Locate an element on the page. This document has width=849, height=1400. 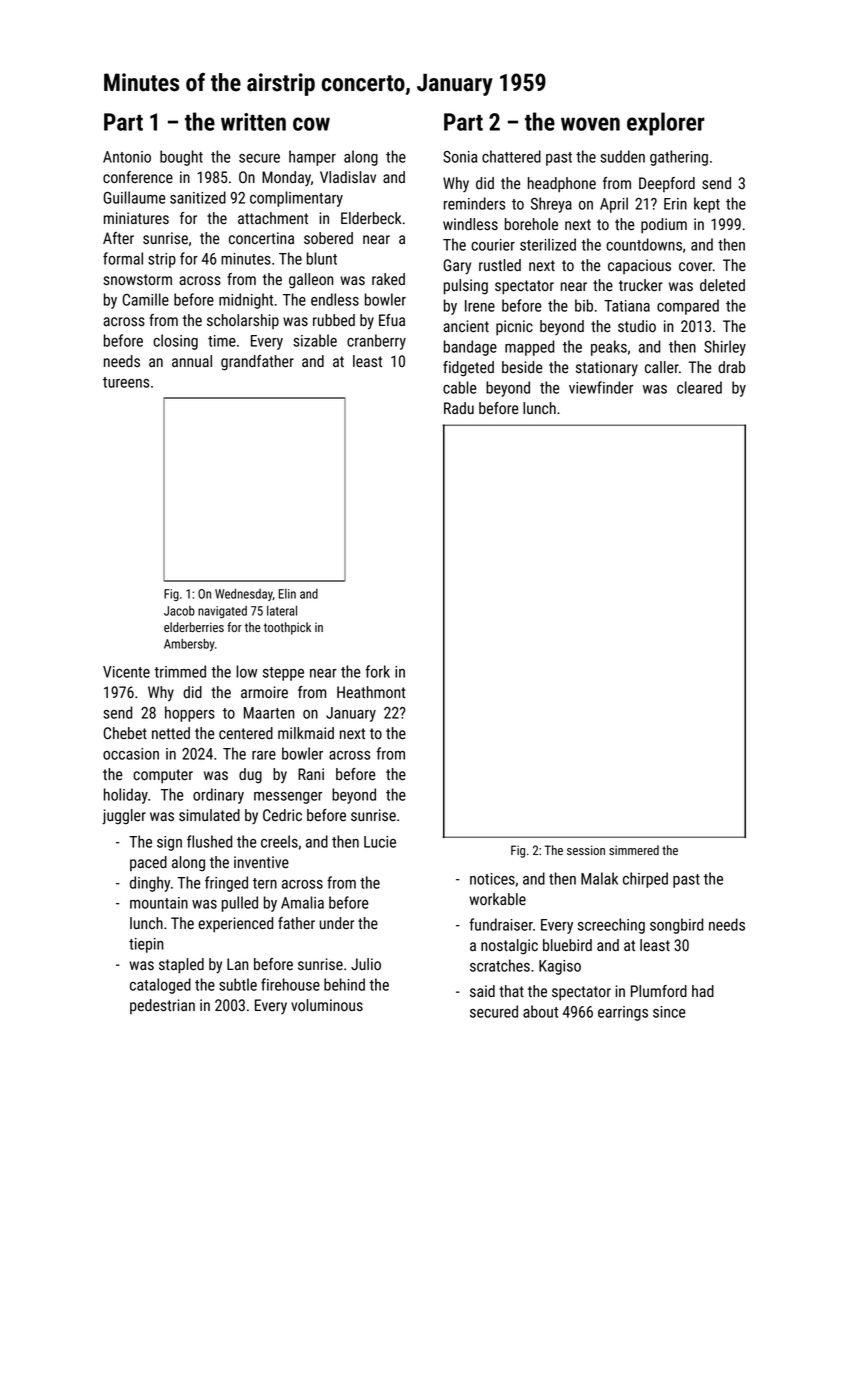
Jacob is located at coordinates (179, 611).
